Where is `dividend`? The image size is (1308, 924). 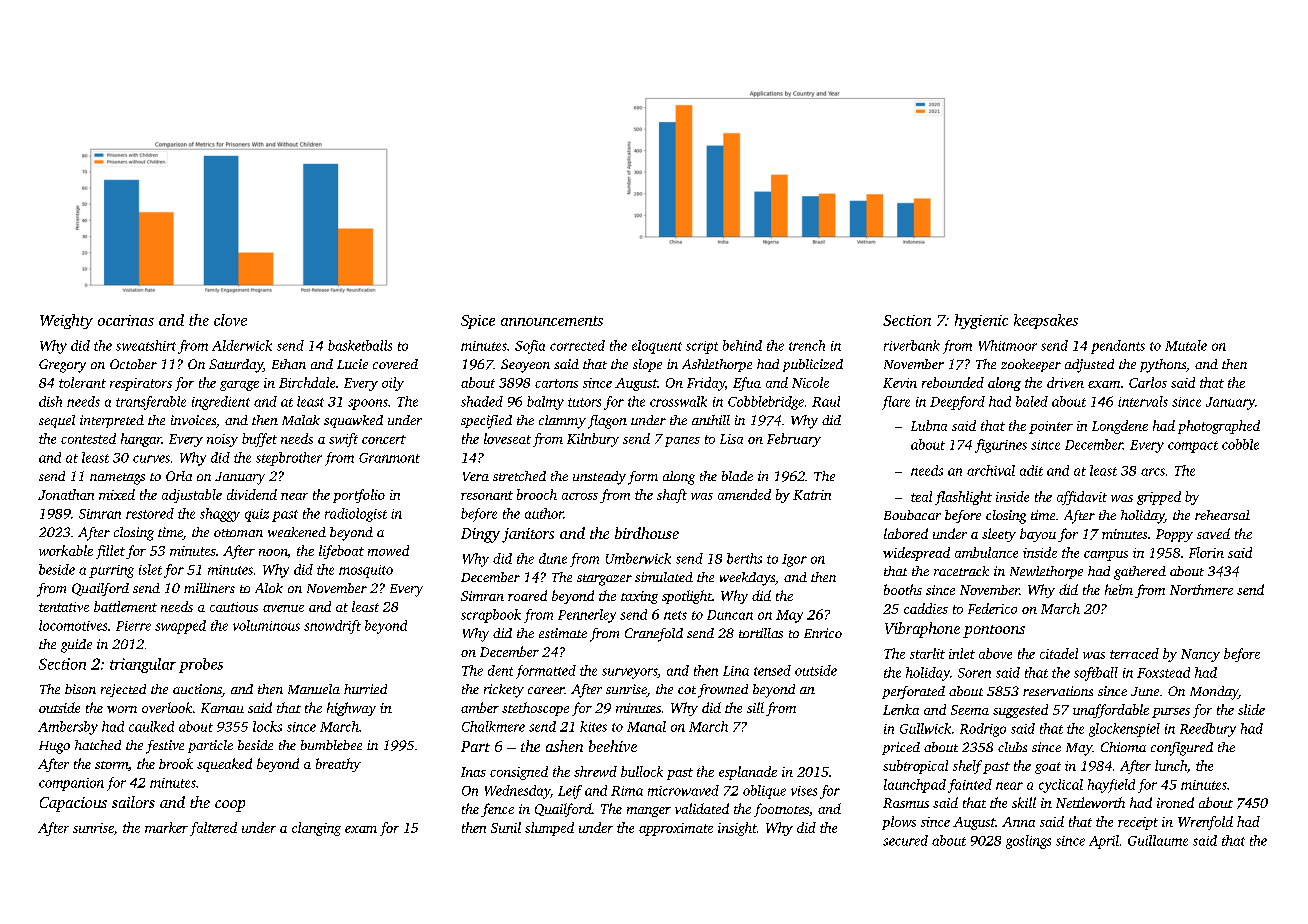 dividend is located at coordinates (252, 494).
